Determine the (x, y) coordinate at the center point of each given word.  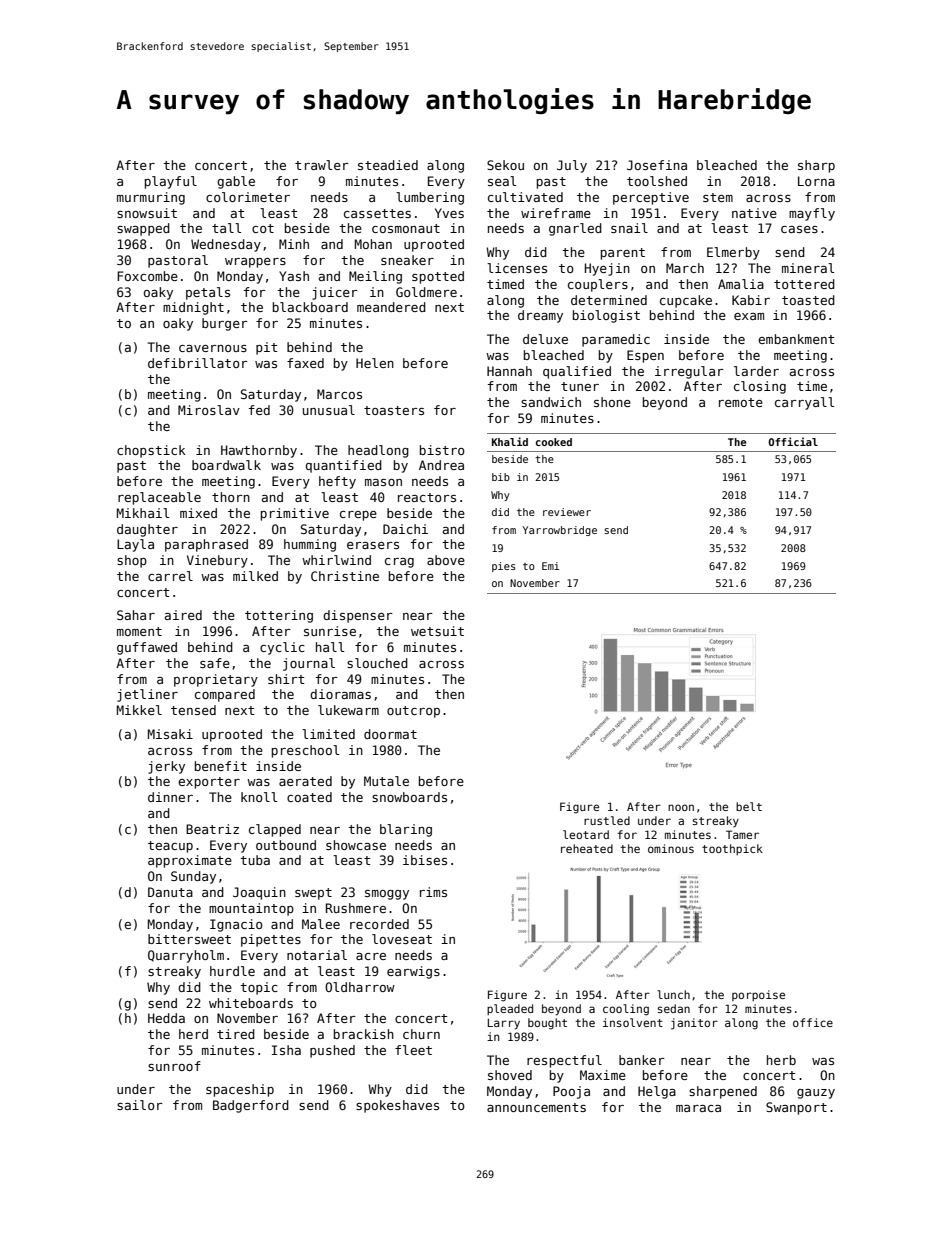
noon (681, 807)
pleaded (510, 1009)
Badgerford (251, 1106)
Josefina (657, 165)
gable (236, 182)
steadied (388, 165)
